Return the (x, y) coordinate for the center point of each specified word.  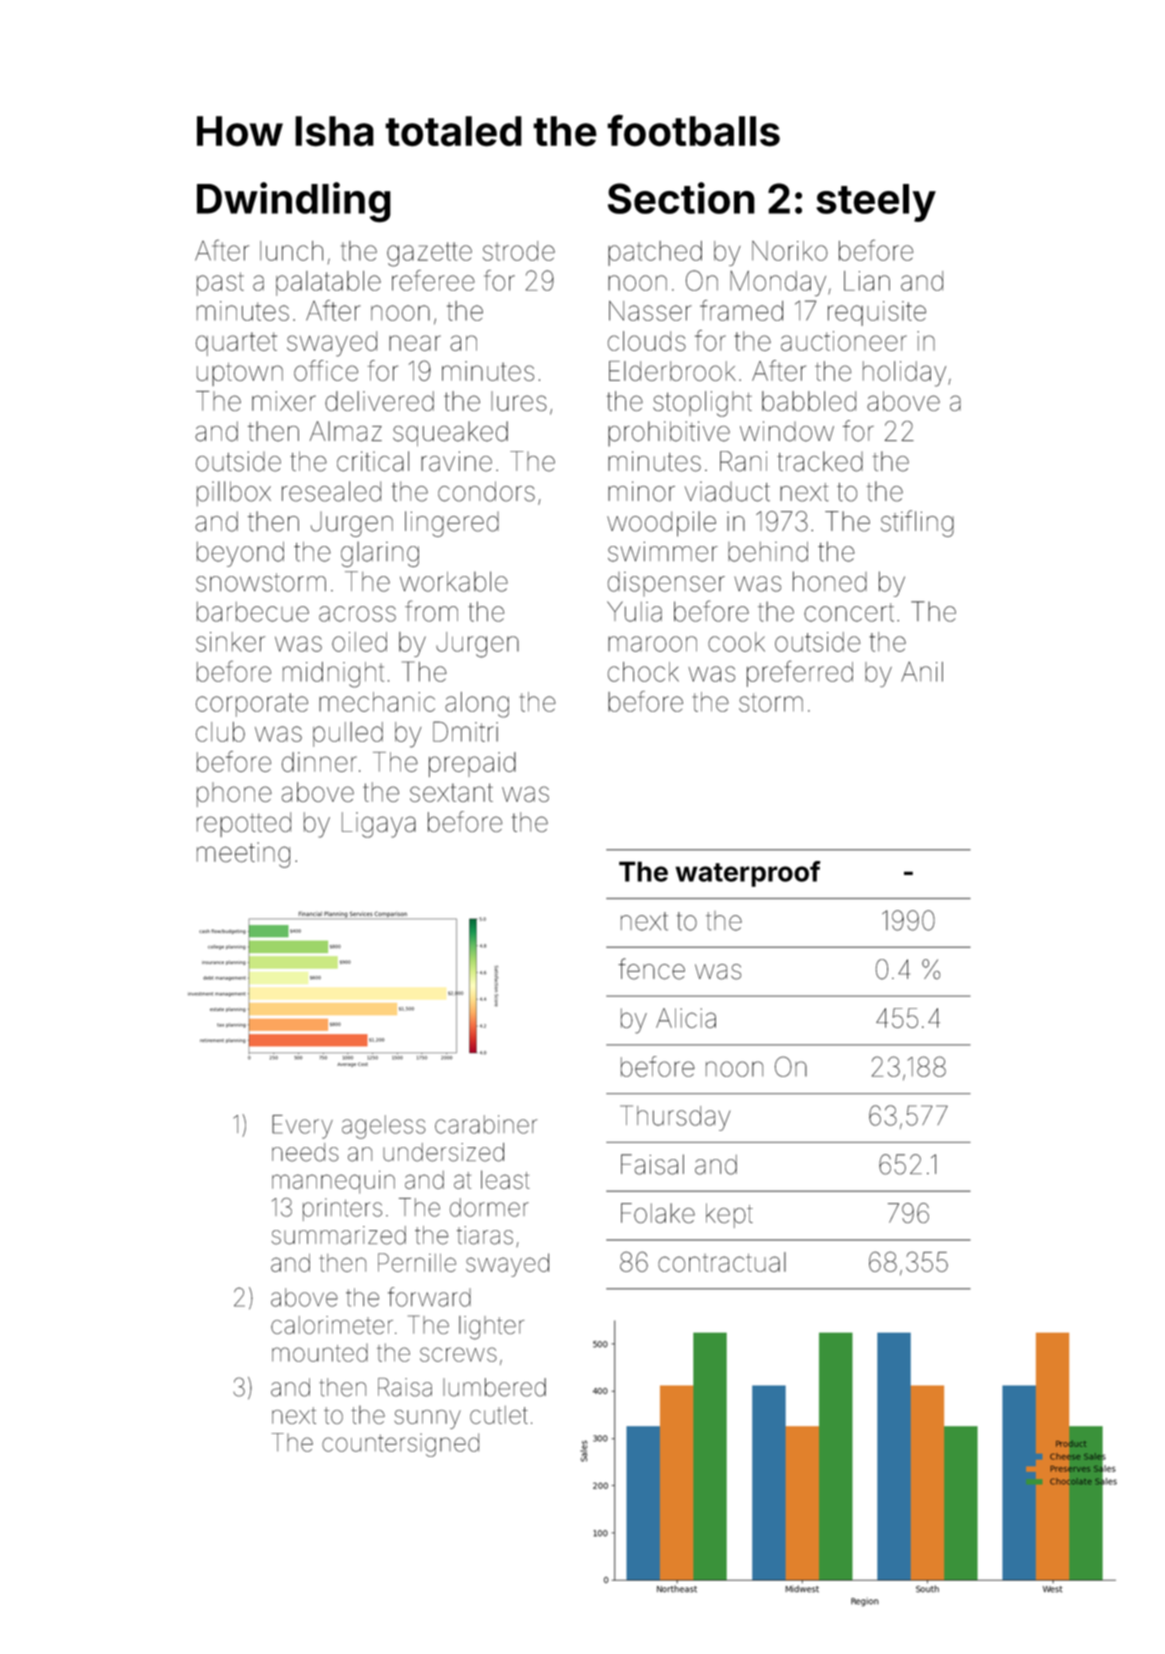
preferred (800, 673)
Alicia (686, 1018)
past (220, 284)
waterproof (748, 874)
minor (641, 491)
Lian (867, 281)
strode (519, 251)
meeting (243, 855)
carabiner (486, 1124)
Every (302, 1127)
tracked (820, 461)
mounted (320, 1353)
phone (234, 794)
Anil (922, 672)
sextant (451, 792)
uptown (240, 374)
